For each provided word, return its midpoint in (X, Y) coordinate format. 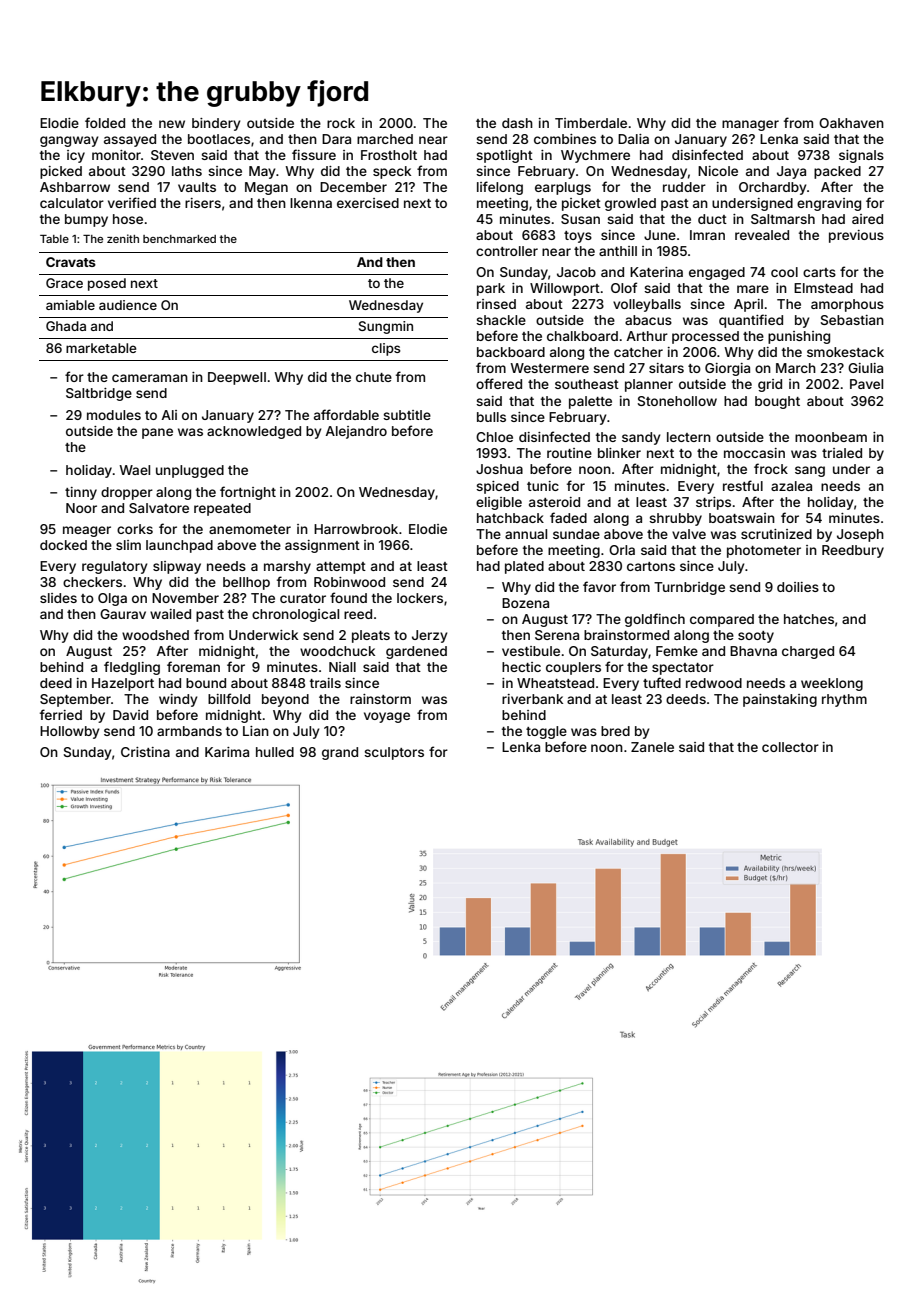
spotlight (504, 156)
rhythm (844, 700)
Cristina (145, 752)
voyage (387, 717)
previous (856, 236)
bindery (216, 124)
